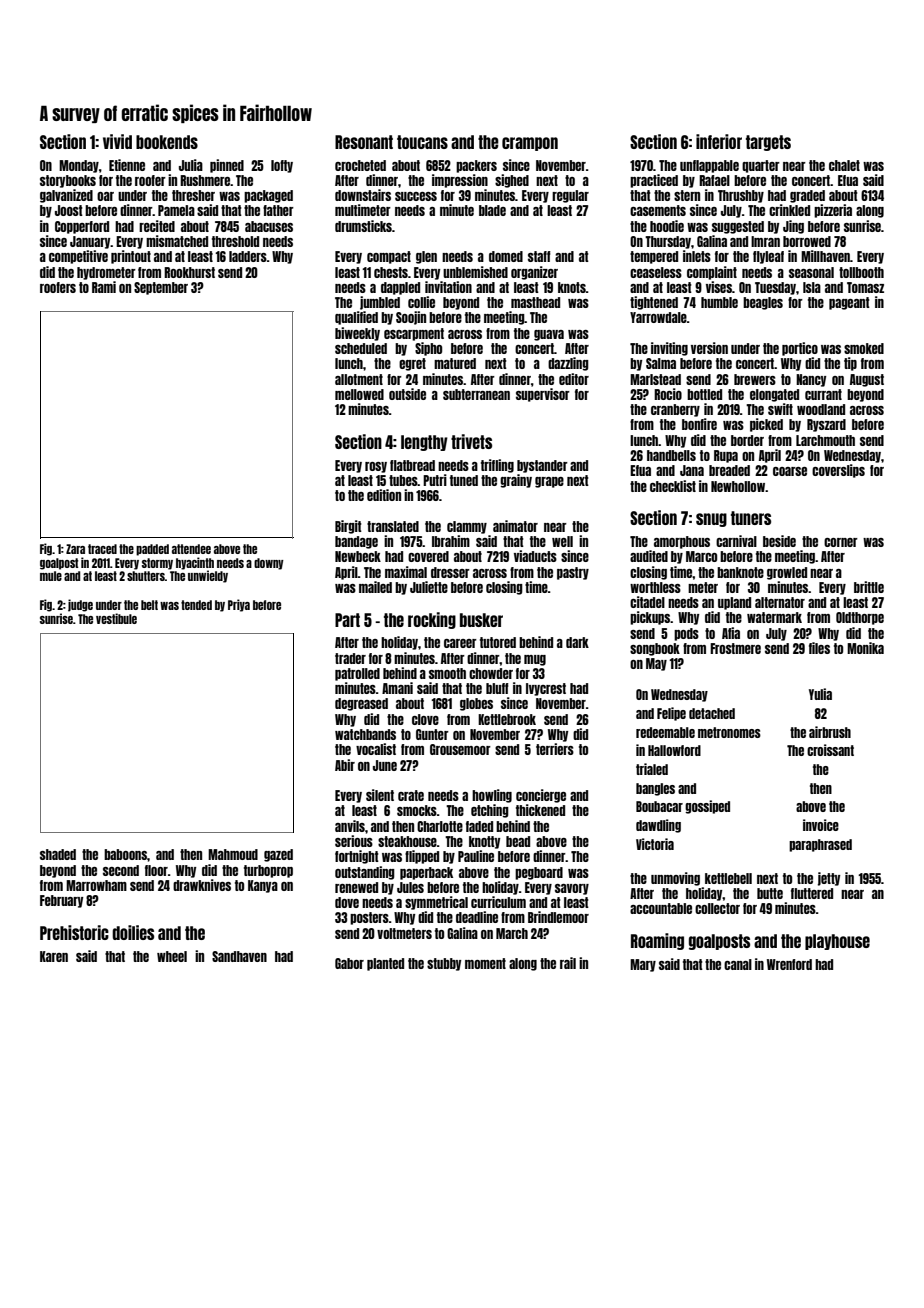 The image size is (924, 1308). Describe the element at coordinates (789, 964) in the screenshot. I see `Wrenford` at that location.
